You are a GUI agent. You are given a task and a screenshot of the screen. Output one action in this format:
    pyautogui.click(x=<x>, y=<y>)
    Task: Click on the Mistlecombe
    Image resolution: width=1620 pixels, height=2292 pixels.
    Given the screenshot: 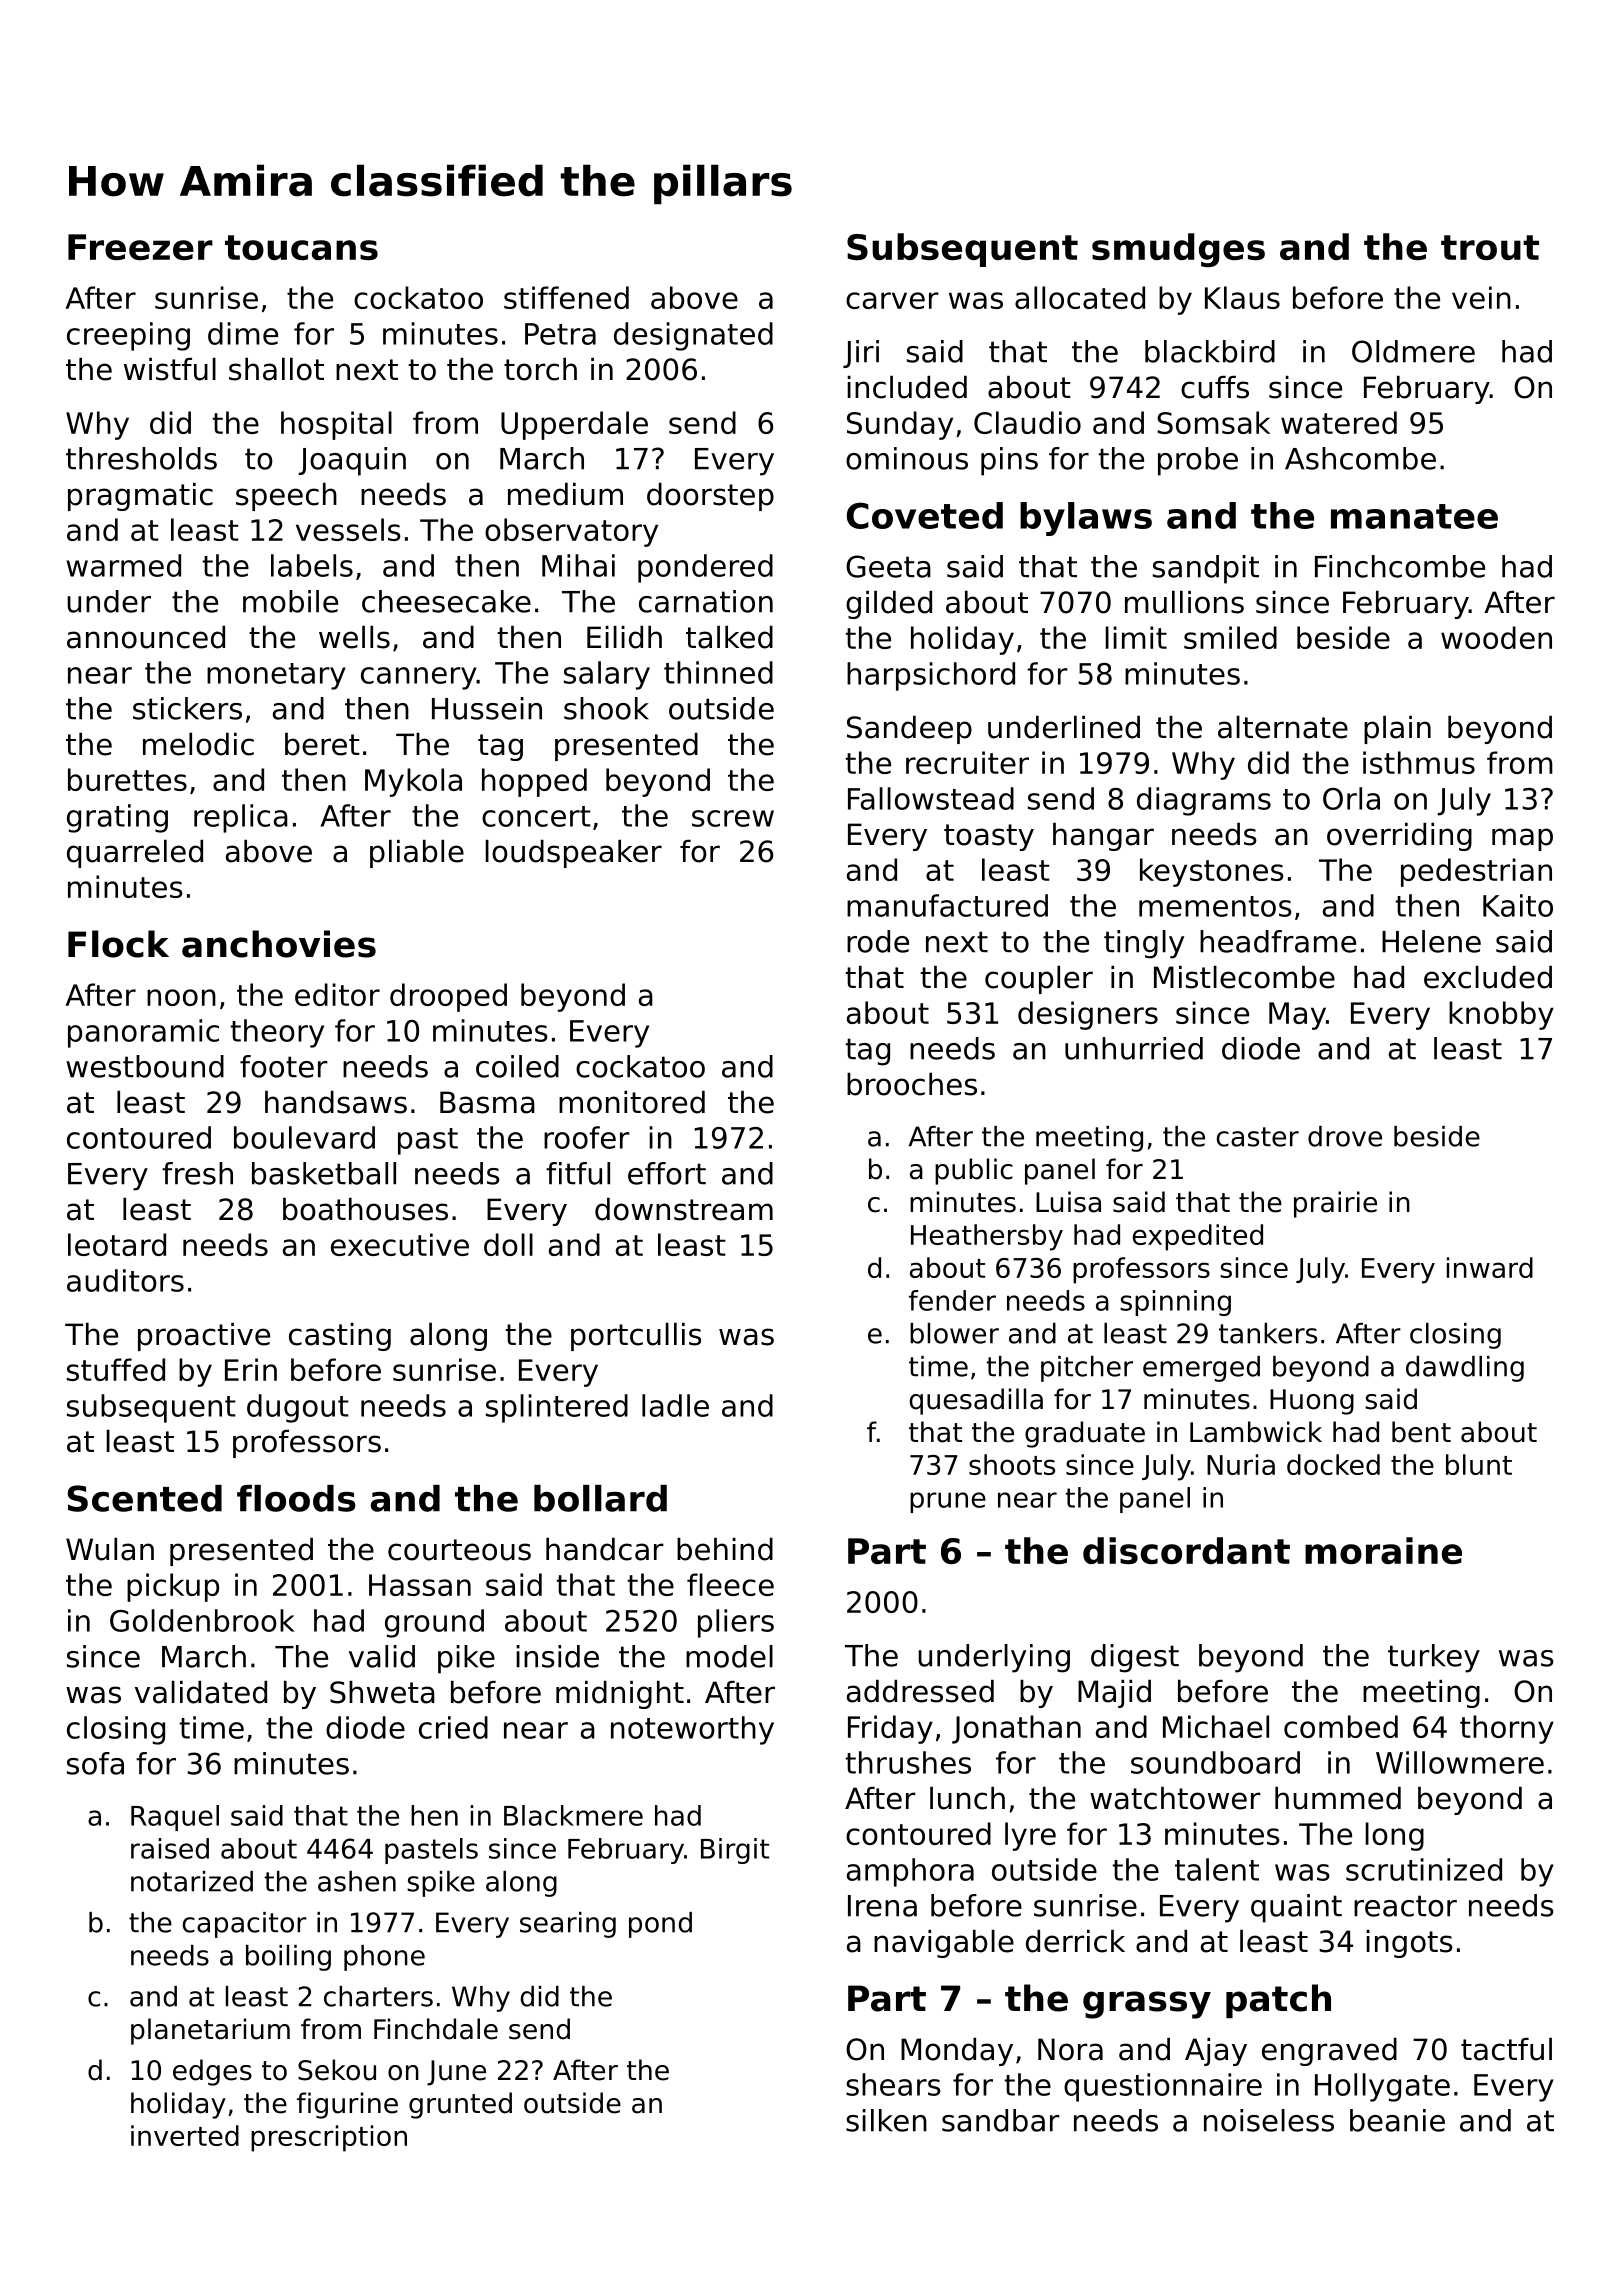 What is the action you would take?
    pyautogui.click(x=1244, y=977)
